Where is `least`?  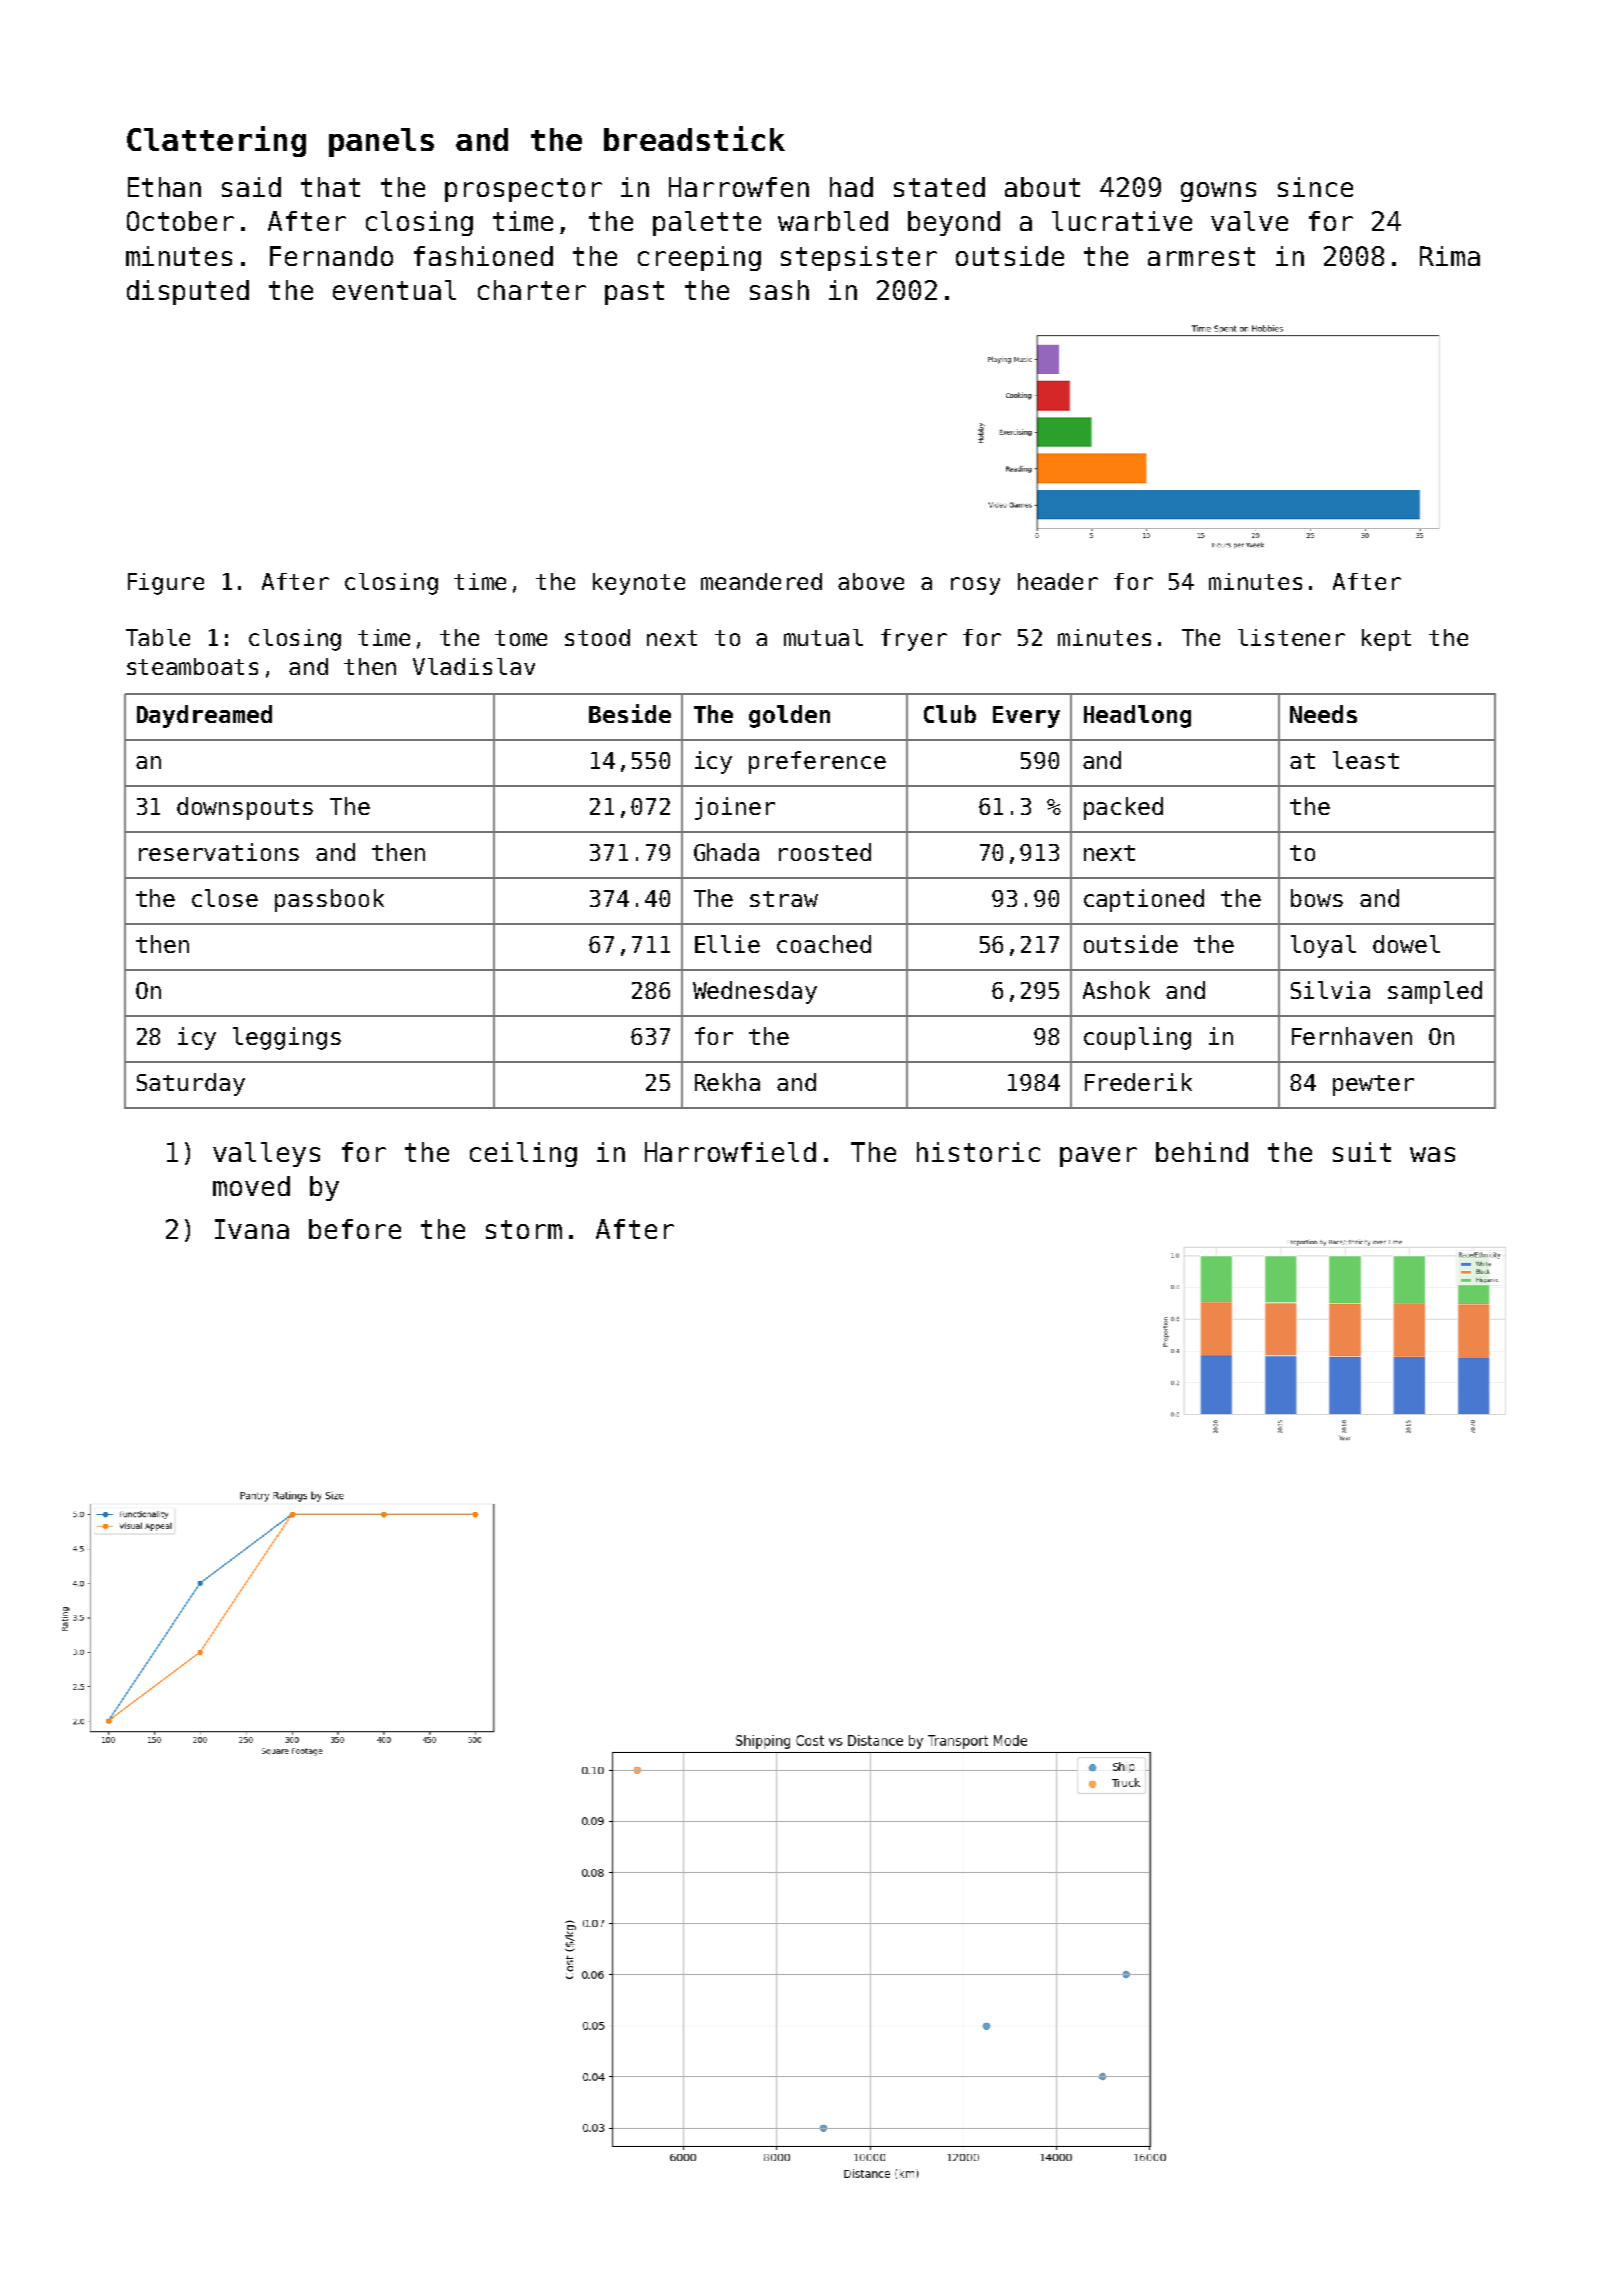 least is located at coordinates (1366, 760).
